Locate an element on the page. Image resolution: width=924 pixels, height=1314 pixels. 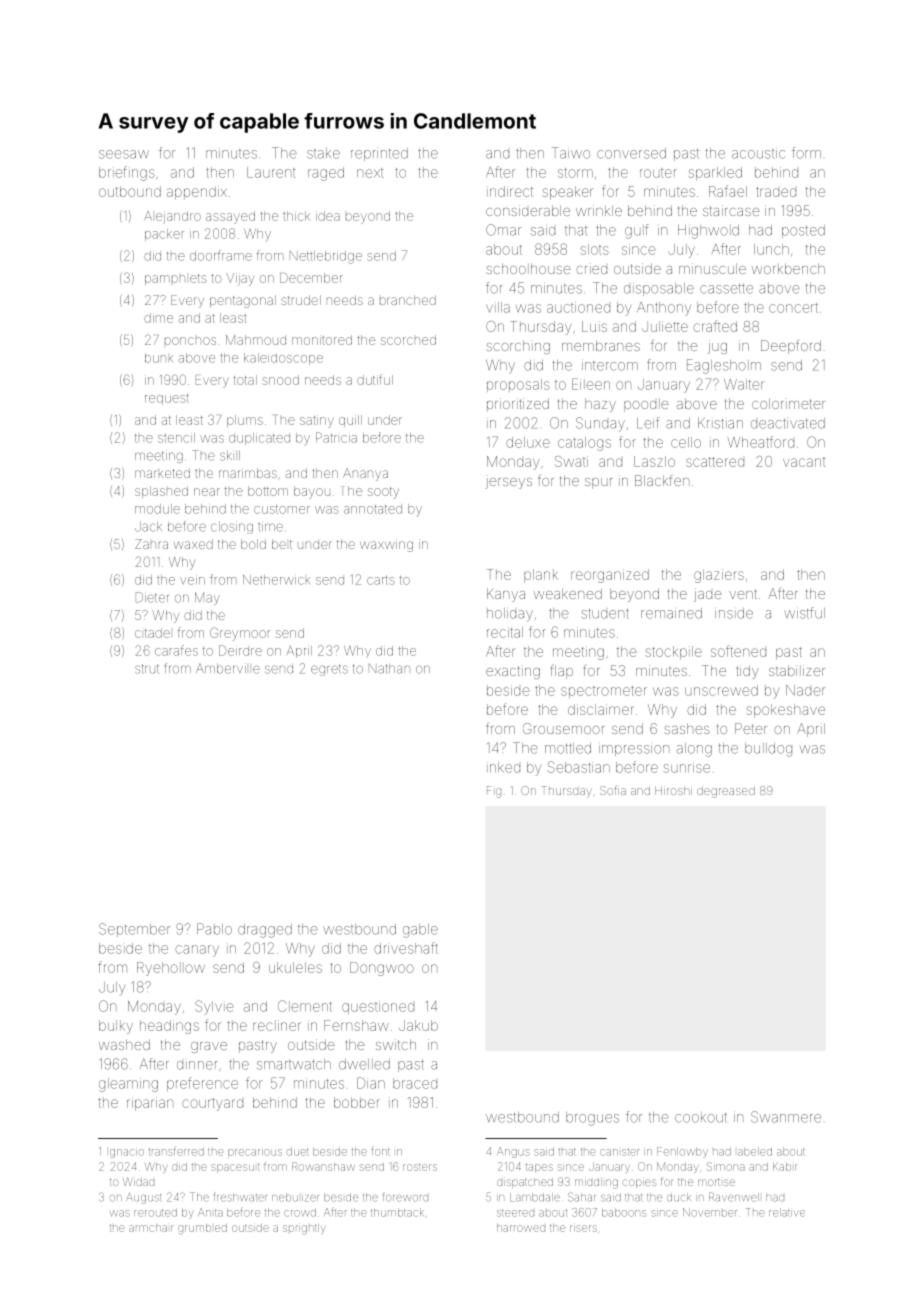
sprightly is located at coordinates (304, 1229).
